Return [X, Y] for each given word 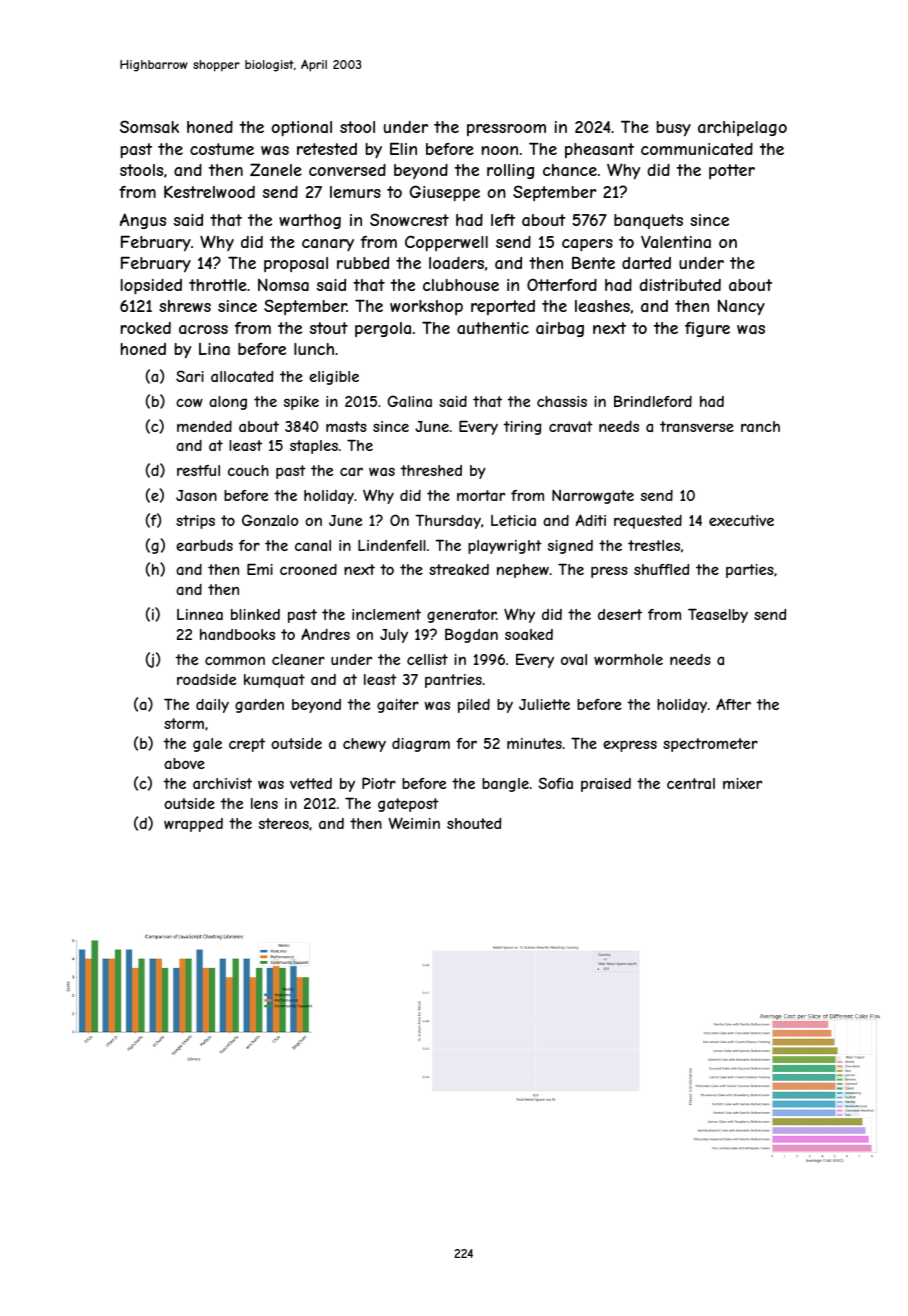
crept [247, 745]
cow [189, 402]
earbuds [204, 545]
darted [646, 263]
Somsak [149, 126]
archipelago [742, 128]
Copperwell [446, 243]
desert [620, 614]
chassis [562, 401]
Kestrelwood [209, 192]
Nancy [741, 307]
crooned [308, 569]
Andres [325, 634]
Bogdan [471, 635]
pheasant [599, 150]
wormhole [628, 659]
